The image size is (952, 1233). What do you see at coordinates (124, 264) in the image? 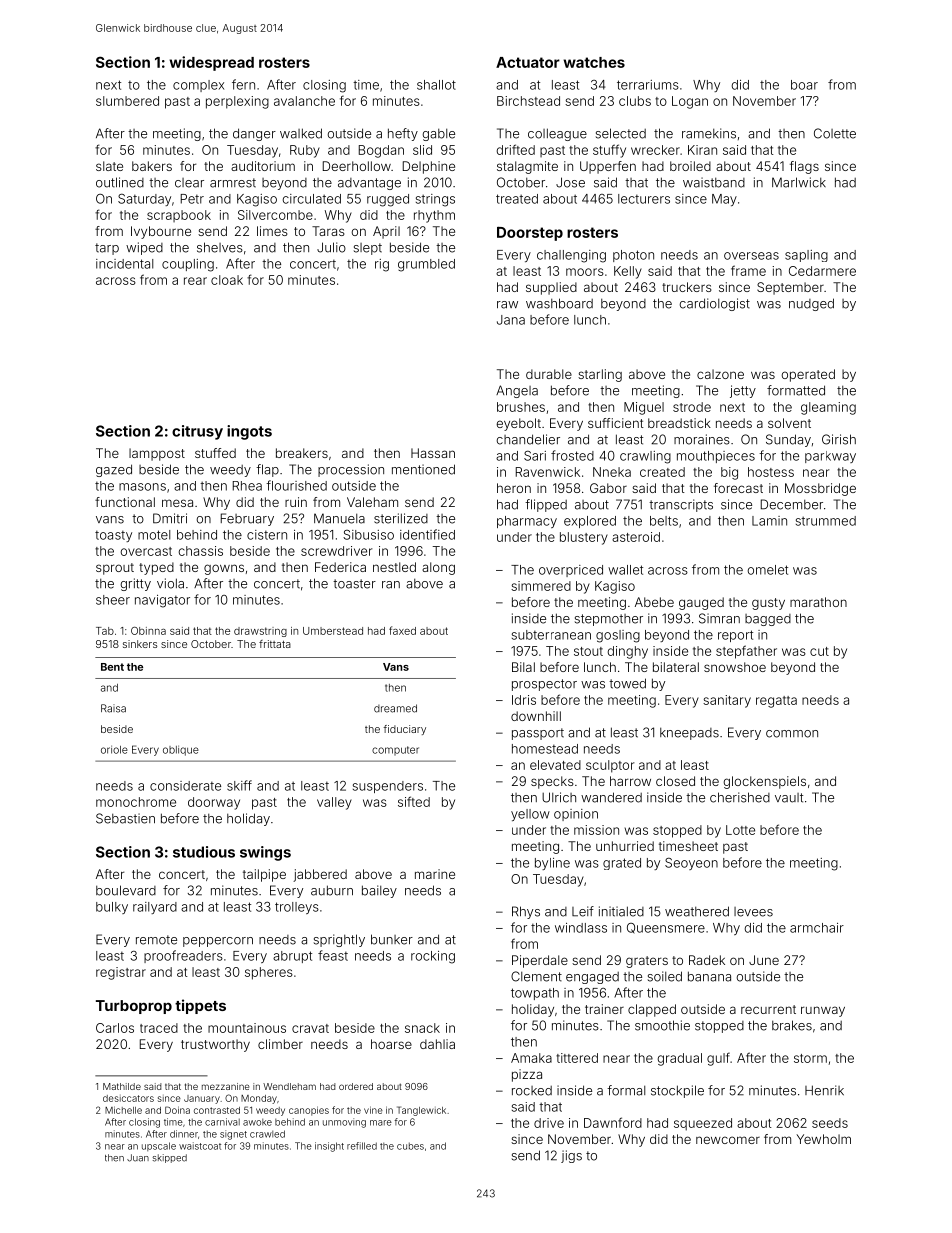
I see `incidental` at bounding box center [124, 264].
